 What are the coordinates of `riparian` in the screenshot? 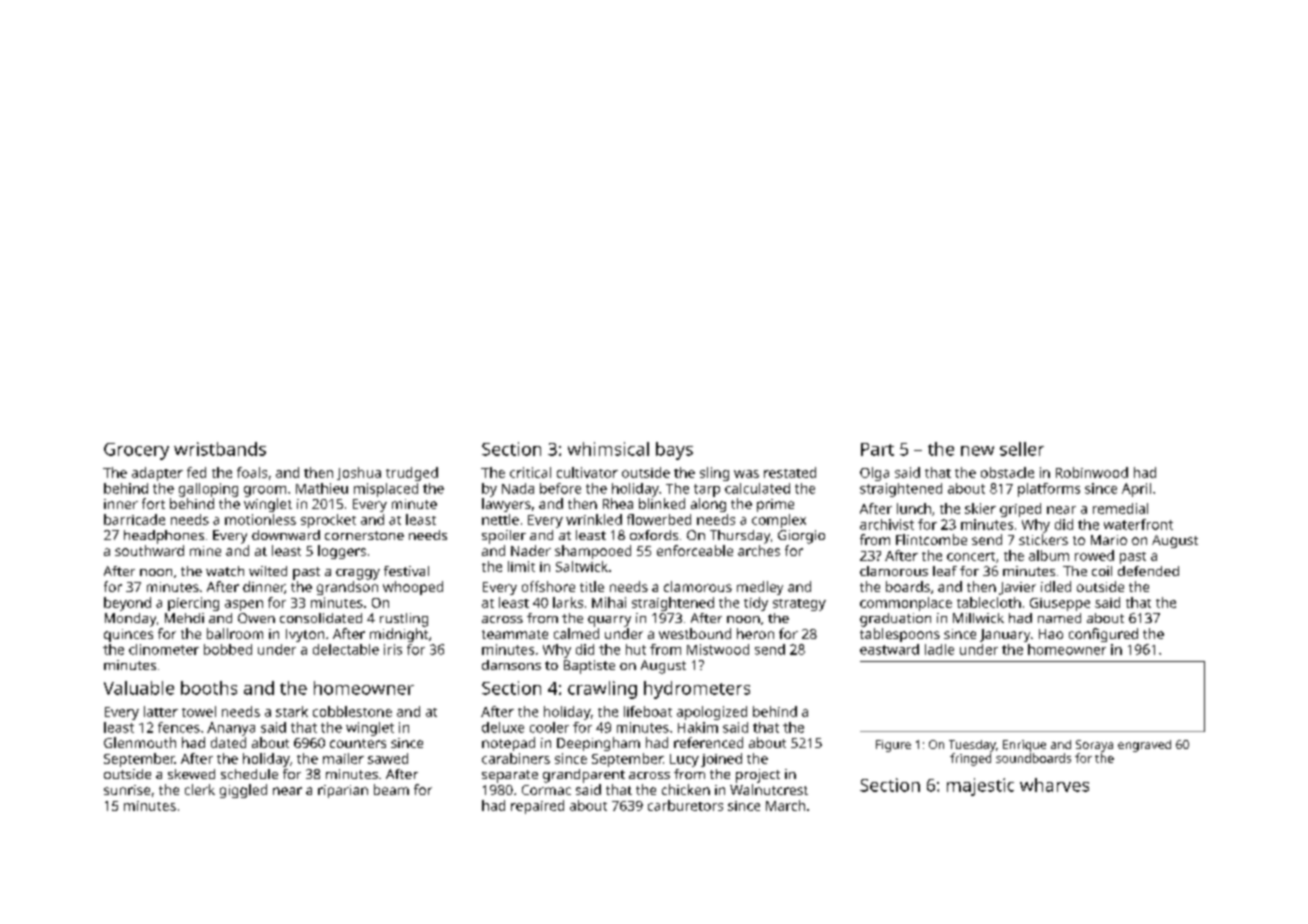 It's located at (343, 791).
